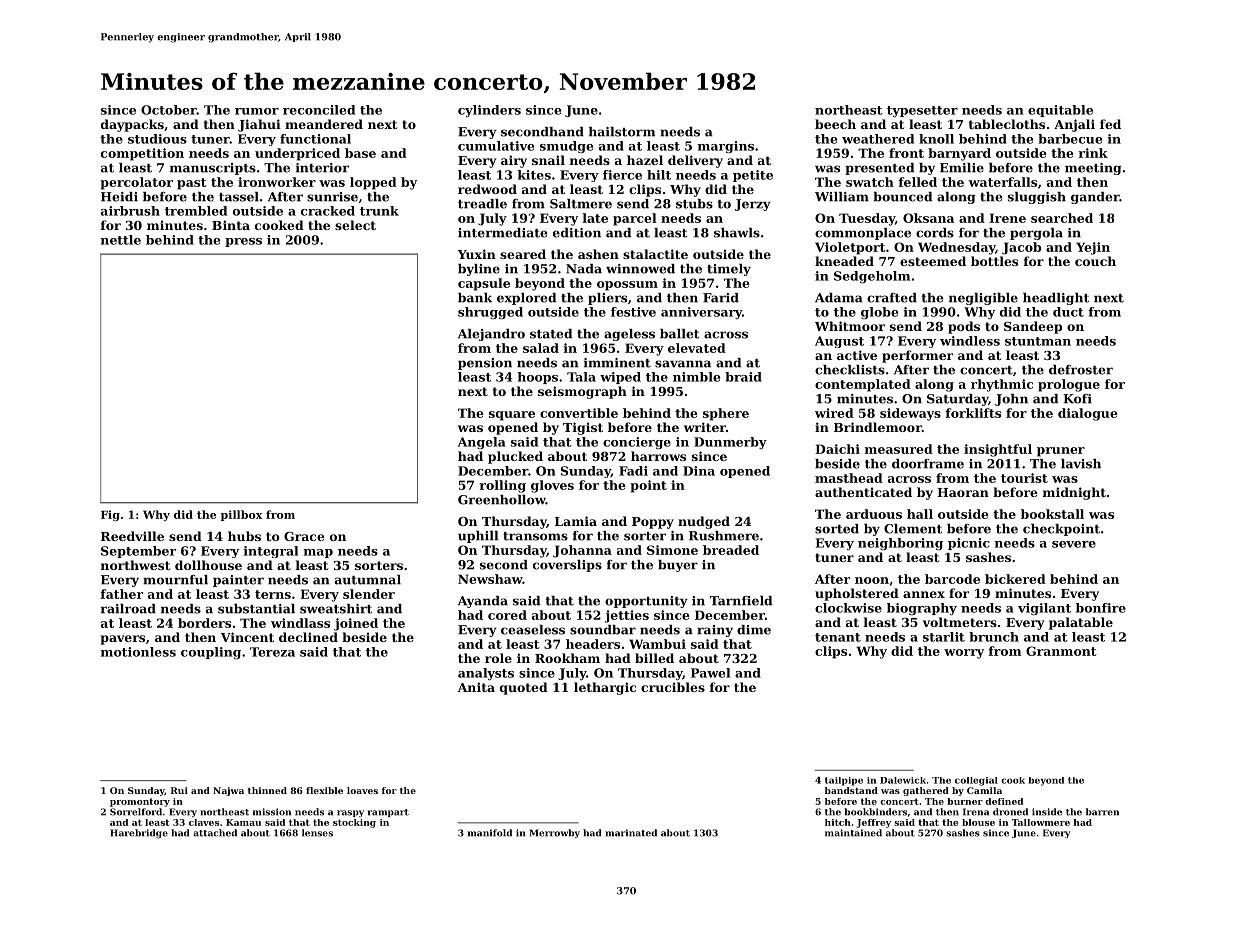  I want to click on marinated, so click(631, 833).
